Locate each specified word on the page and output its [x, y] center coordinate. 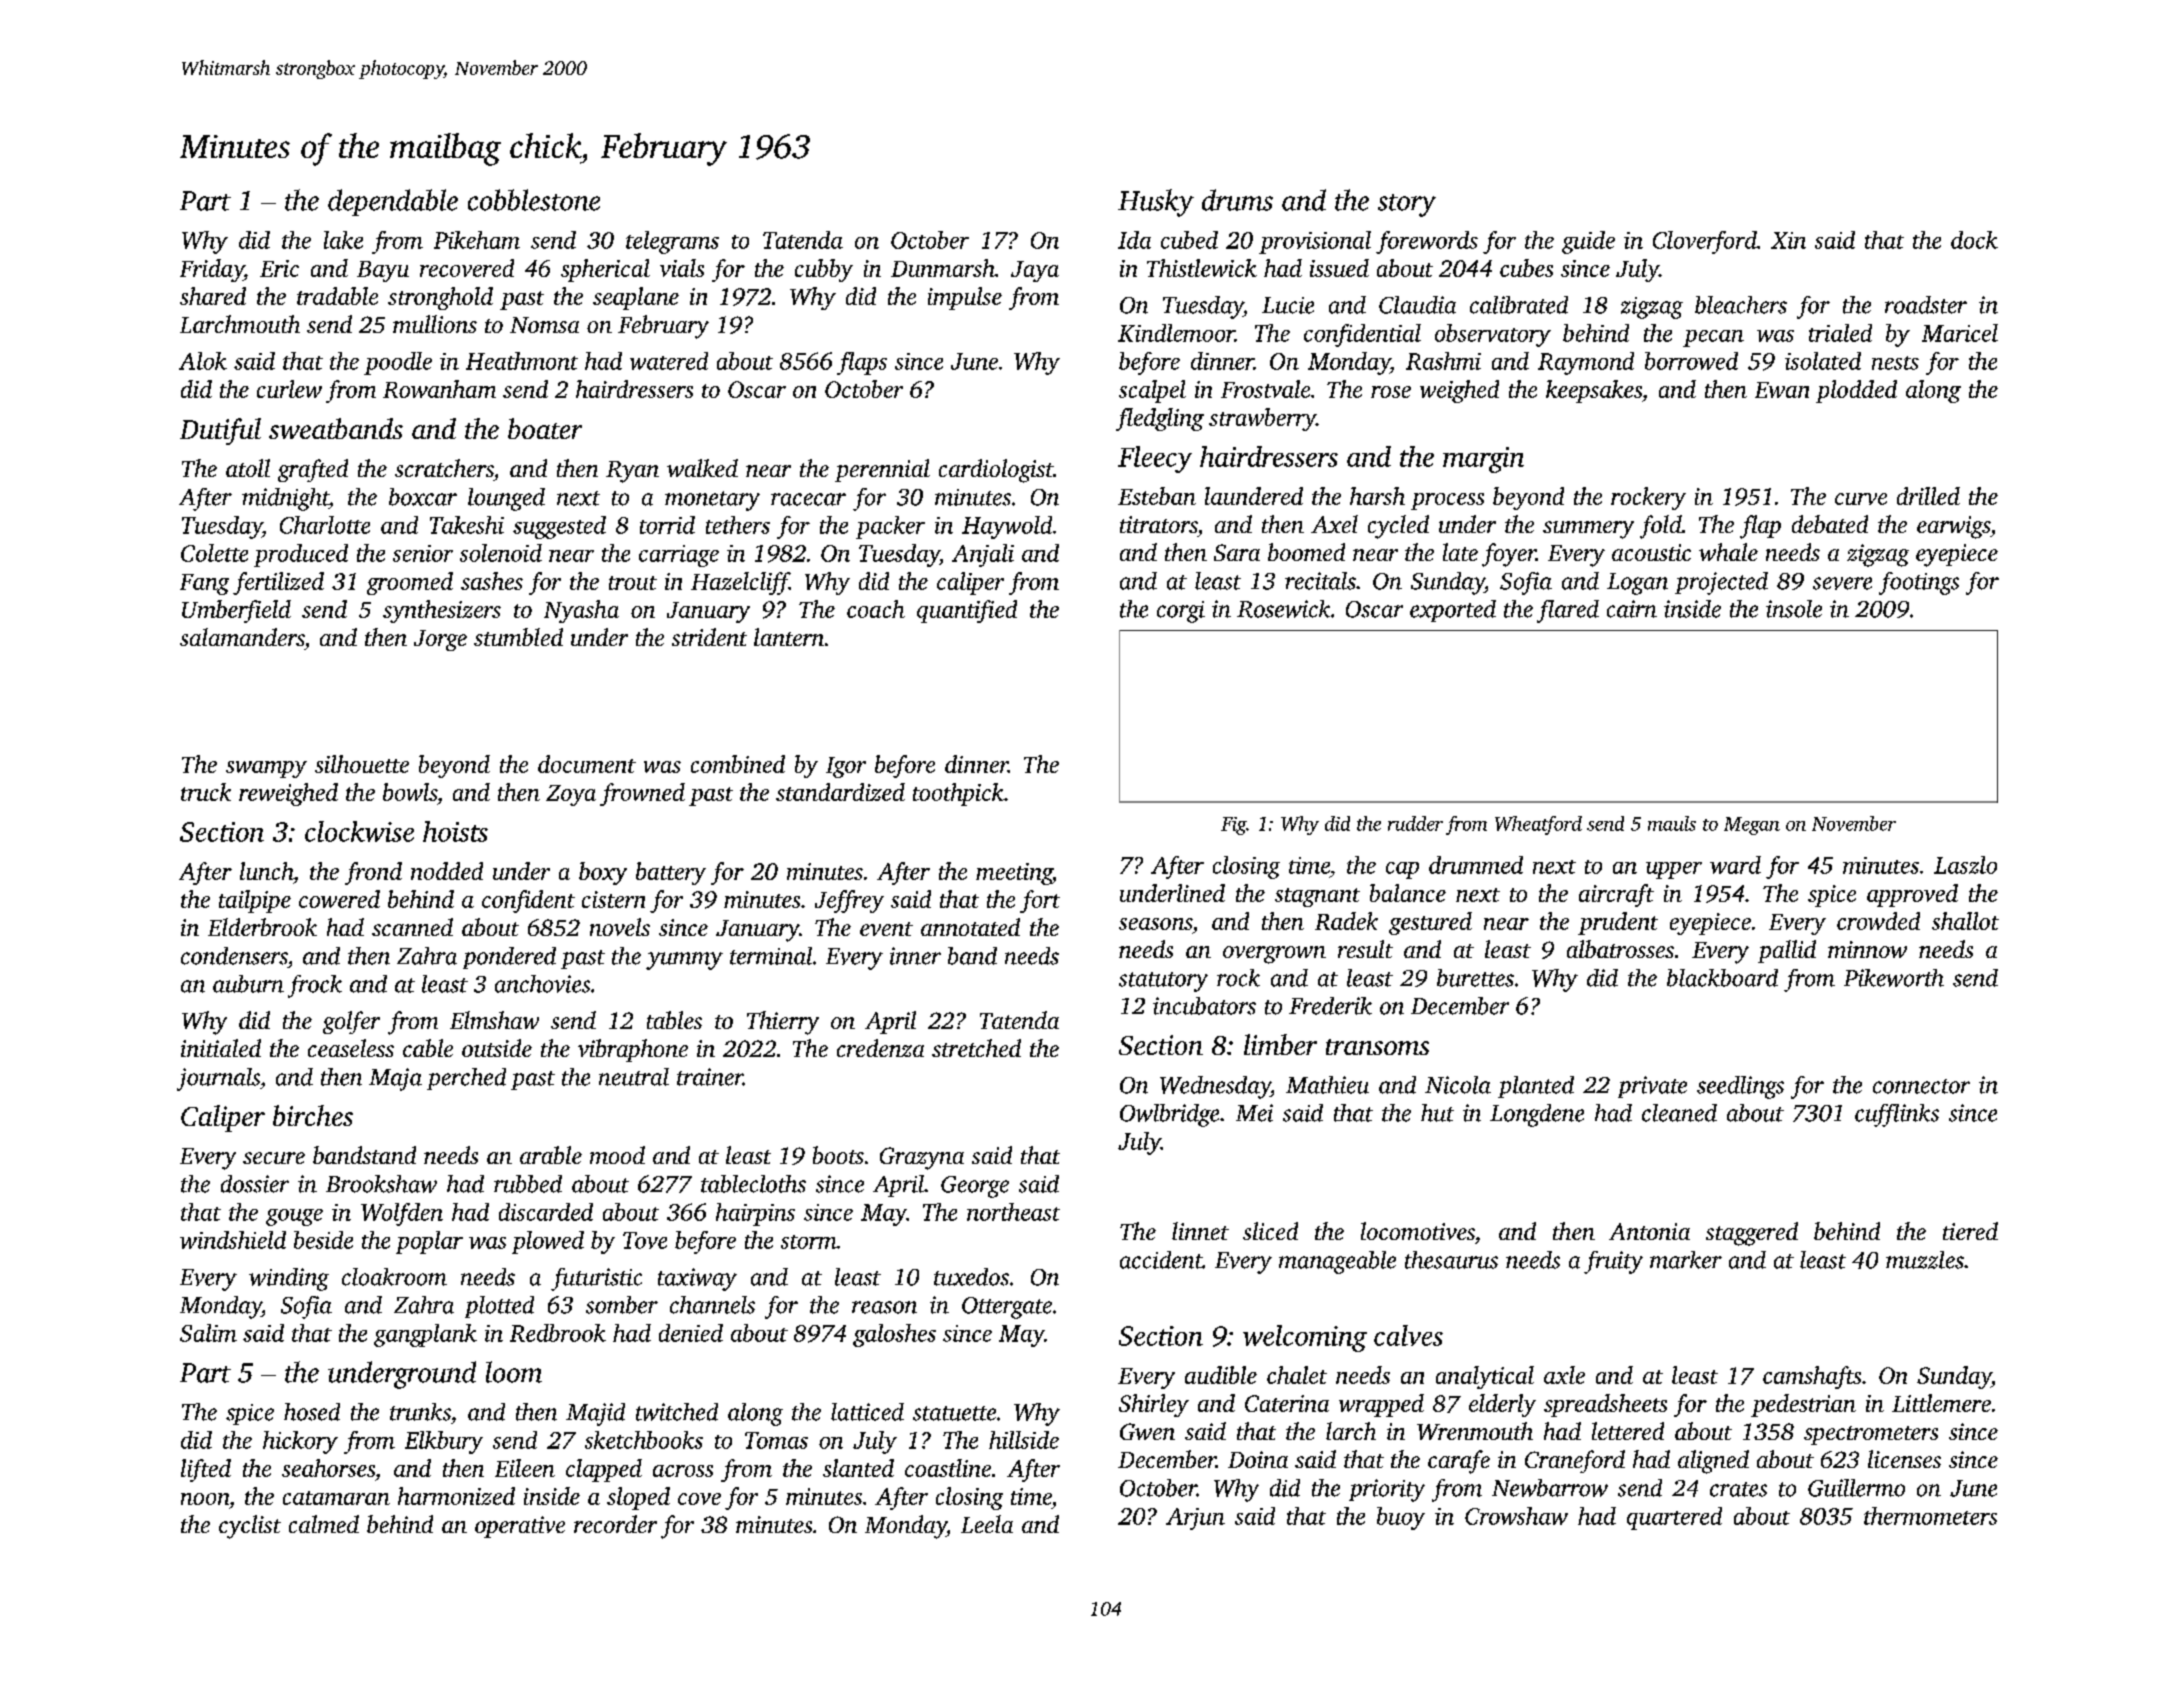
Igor [846, 767]
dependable [393, 202]
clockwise [359, 831]
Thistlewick [1202, 268]
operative [520, 1527]
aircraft [1616, 895]
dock [1974, 240]
